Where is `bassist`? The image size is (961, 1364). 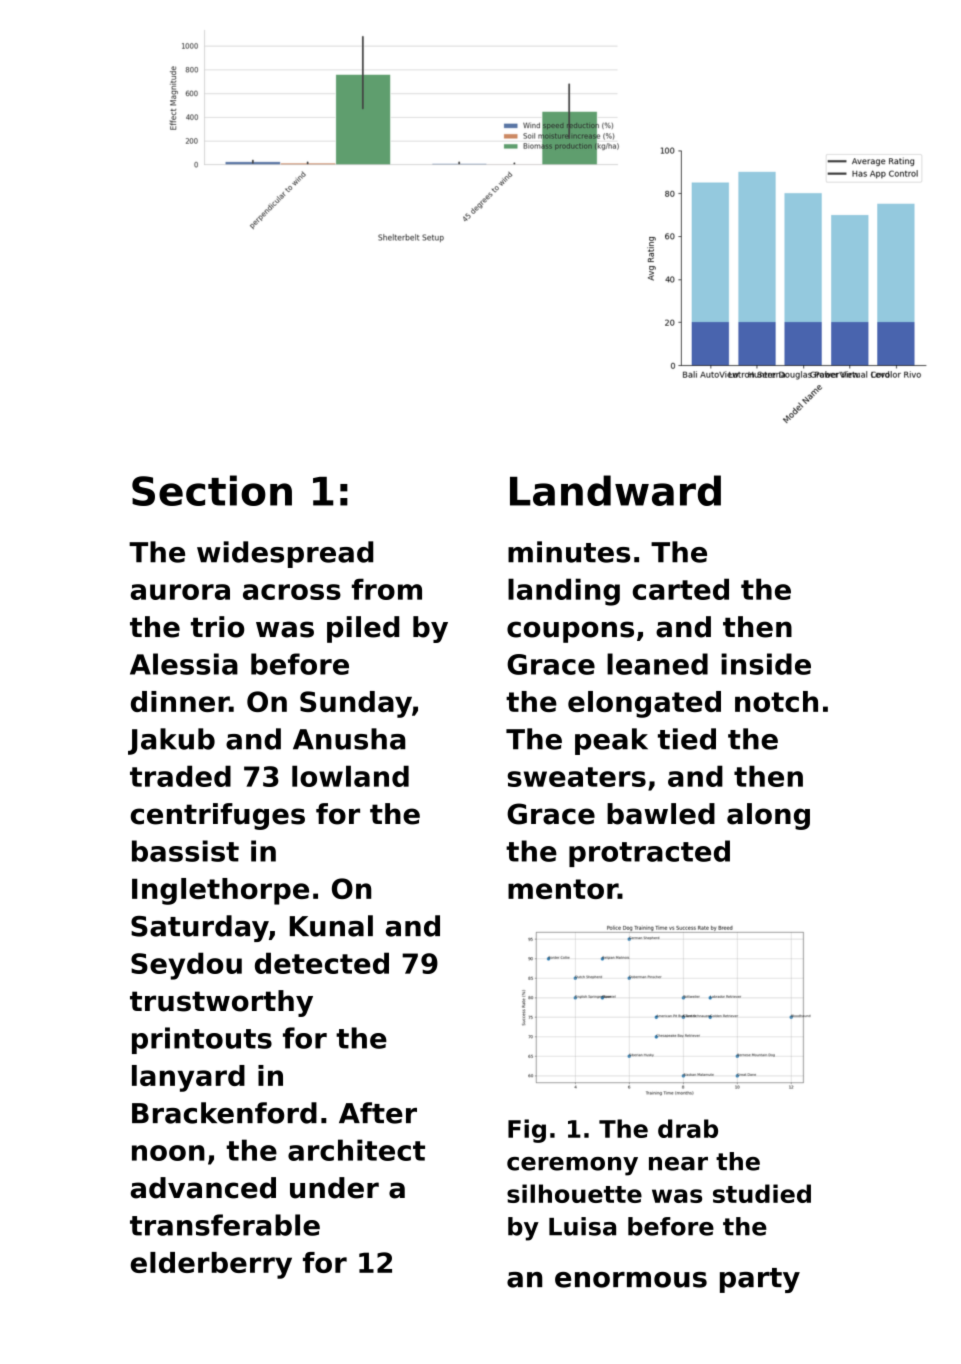 bassist is located at coordinates (185, 851).
